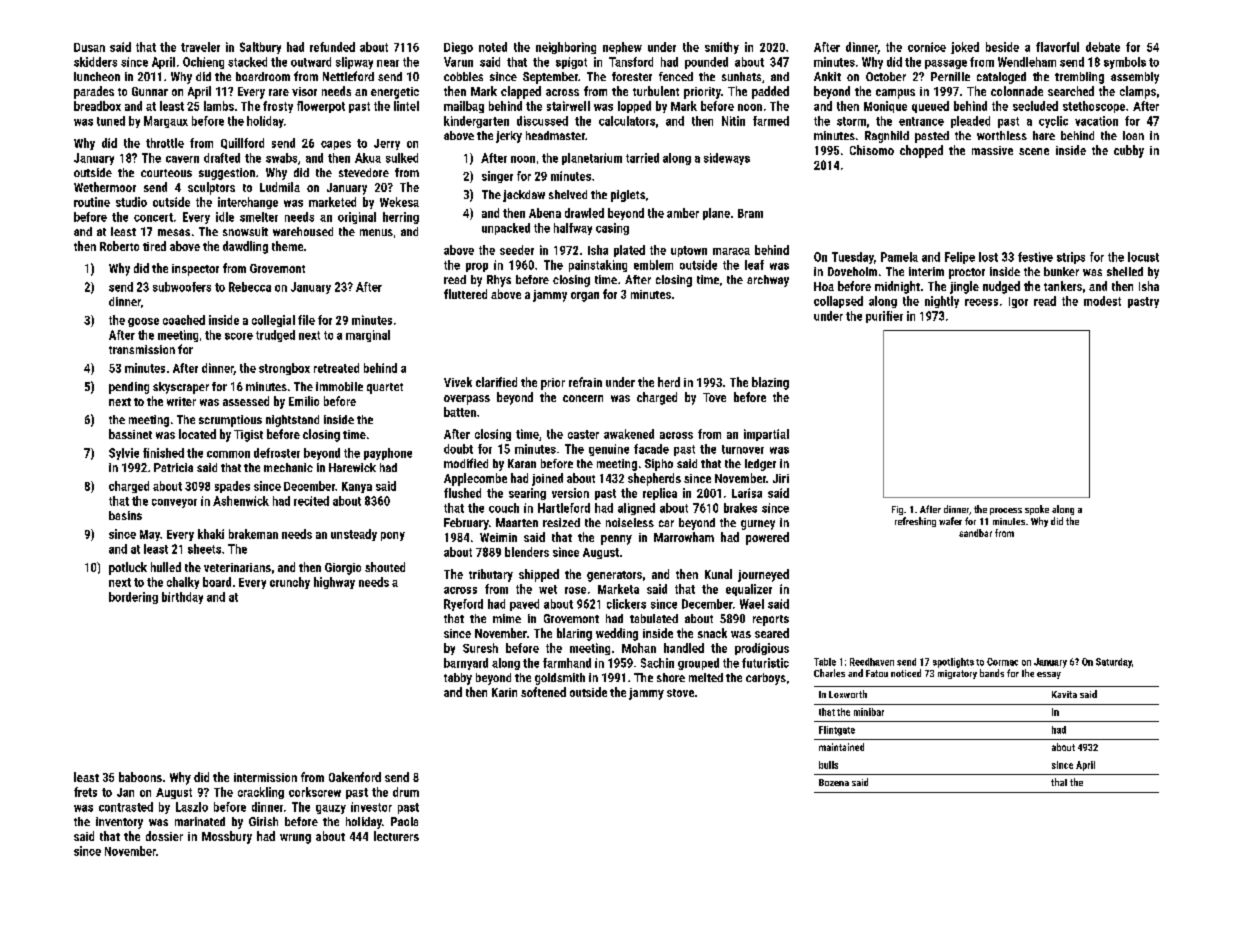 This screenshot has height=952, width=1233. I want to click on refreshing, so click(915, 522).
